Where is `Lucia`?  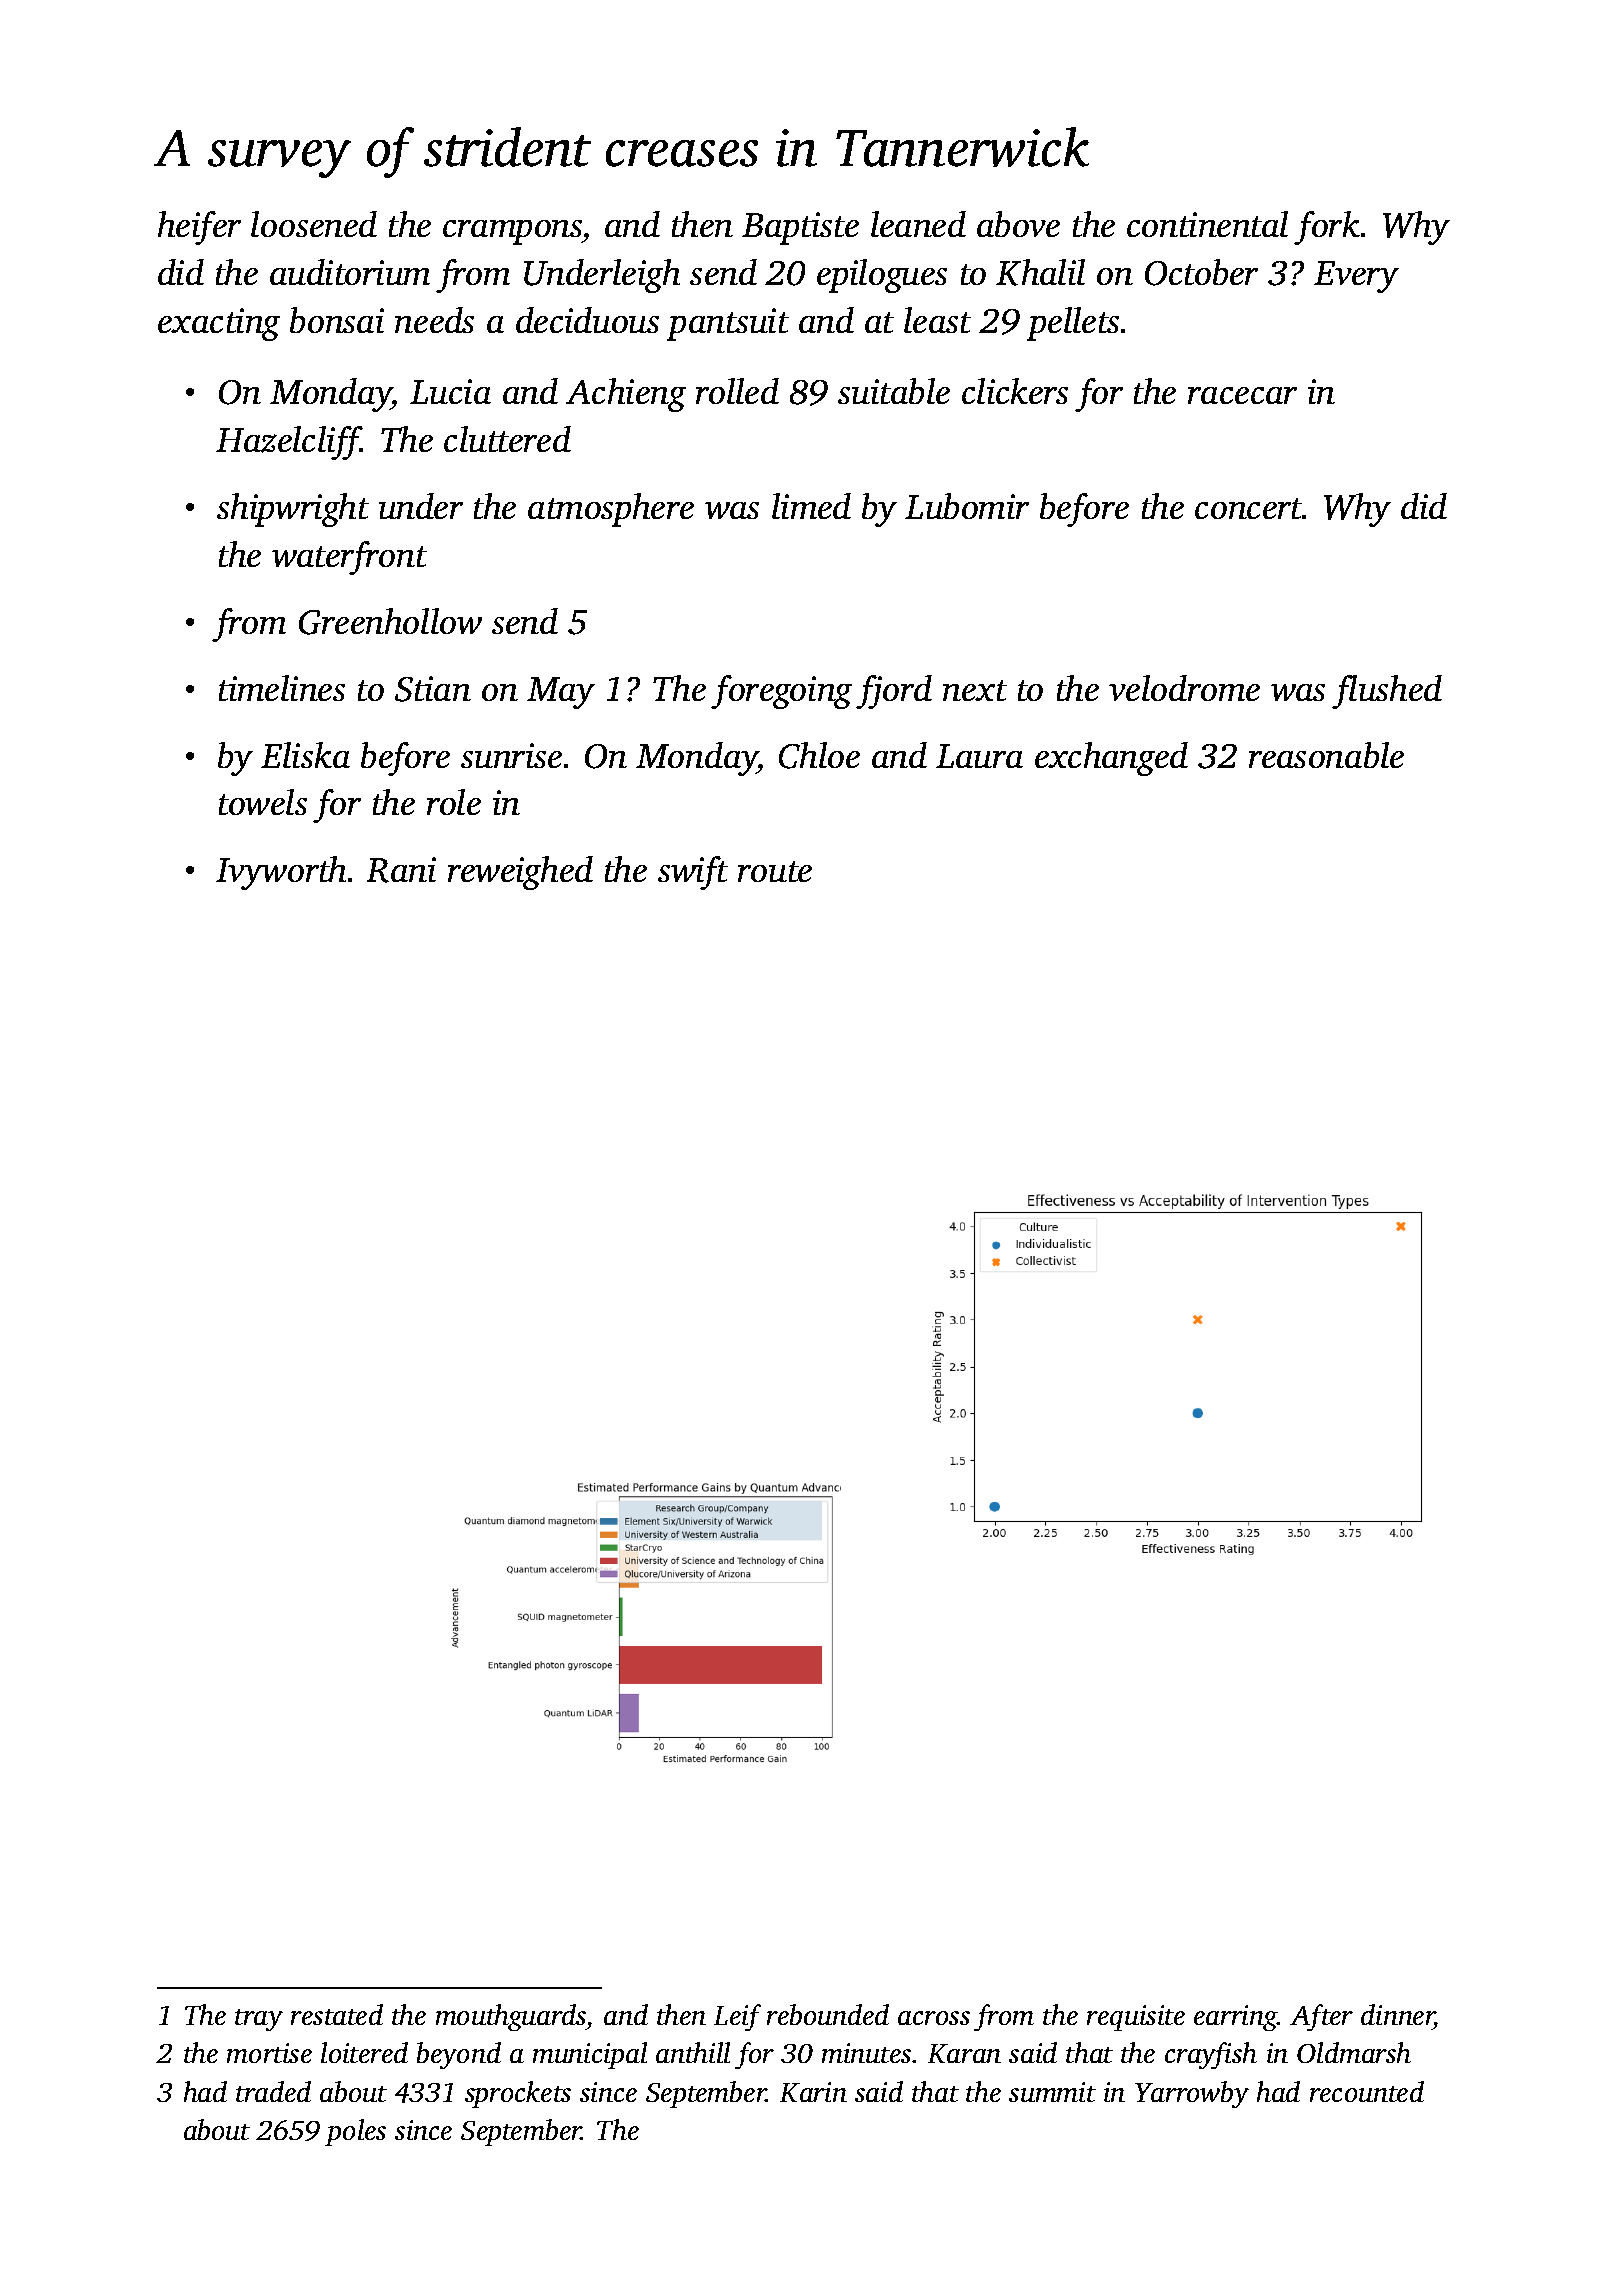 Lucia is located at coordinates (450, 391).
